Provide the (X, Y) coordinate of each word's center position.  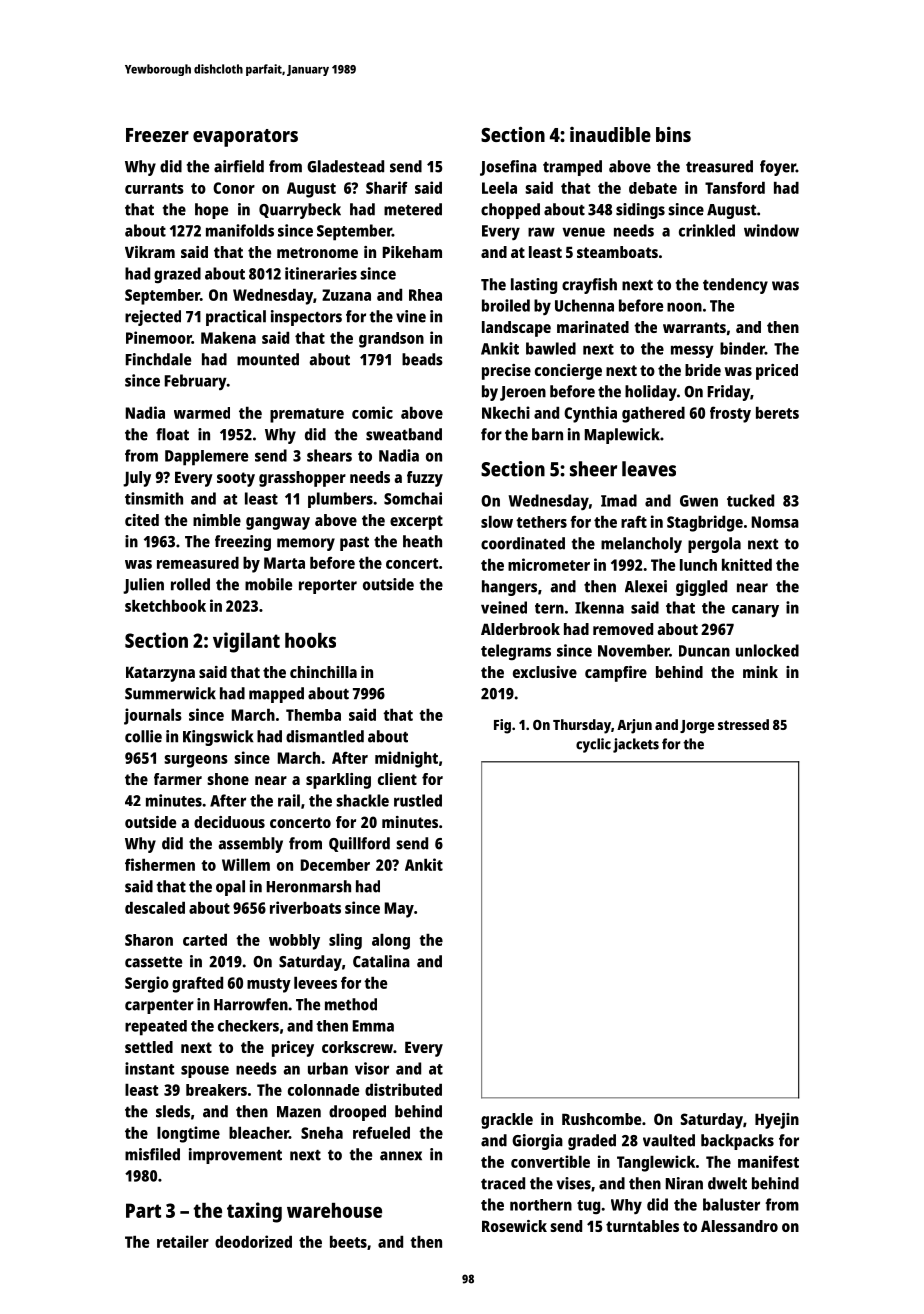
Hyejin (777, 1121)
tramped (572, 168)
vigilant (246, 642)
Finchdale (158, 359)
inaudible (610, 134)
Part (143, 1210)
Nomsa (775, 522)
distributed (403, 1089)
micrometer (549, 564)
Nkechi (506, 412)
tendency (735, 286)
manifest (768, 1161)
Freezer (157, 135)
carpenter (159, 1007)
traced (503, 1183)
